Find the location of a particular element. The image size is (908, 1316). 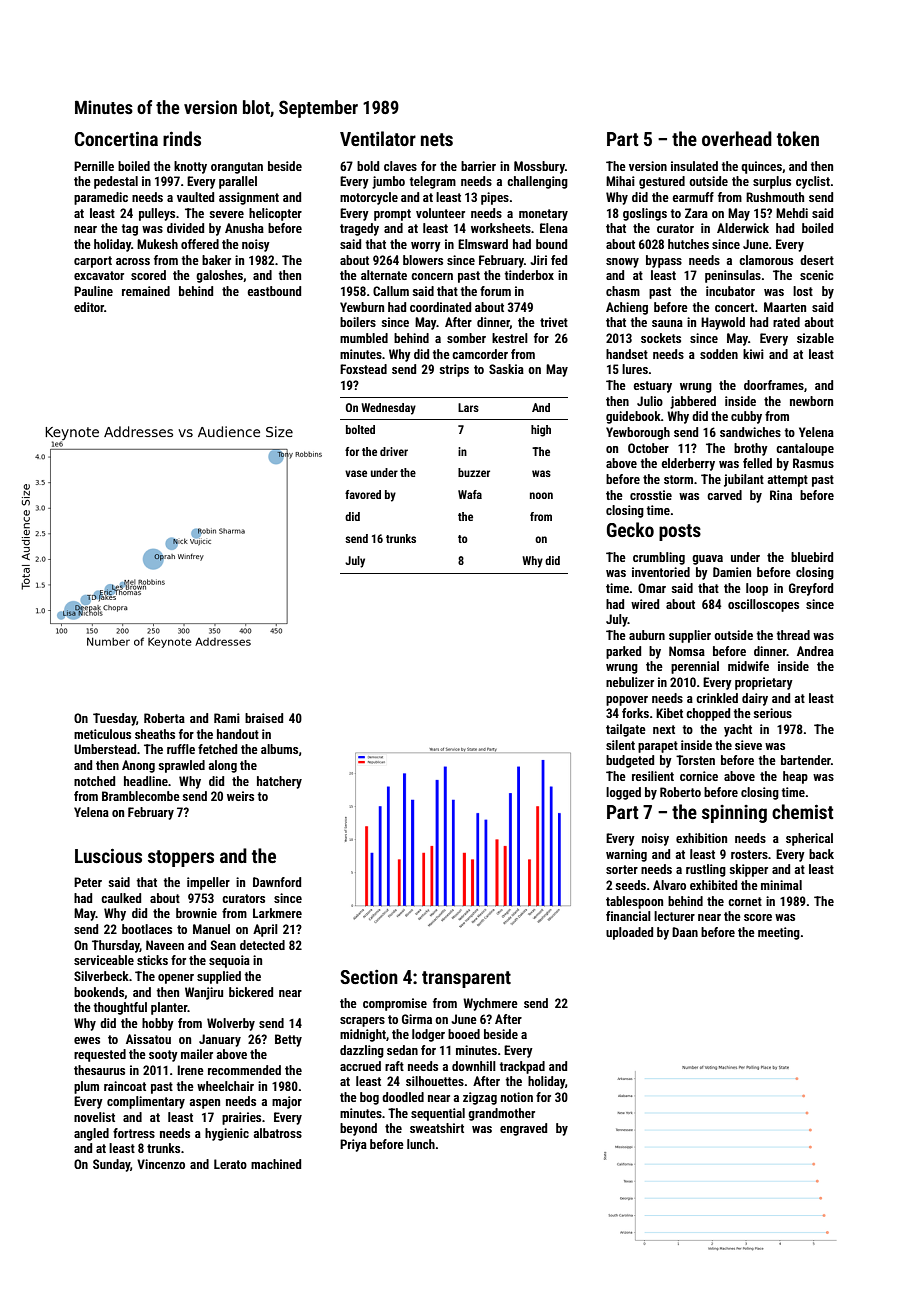

auburn is located at coordinates (647, 635).
